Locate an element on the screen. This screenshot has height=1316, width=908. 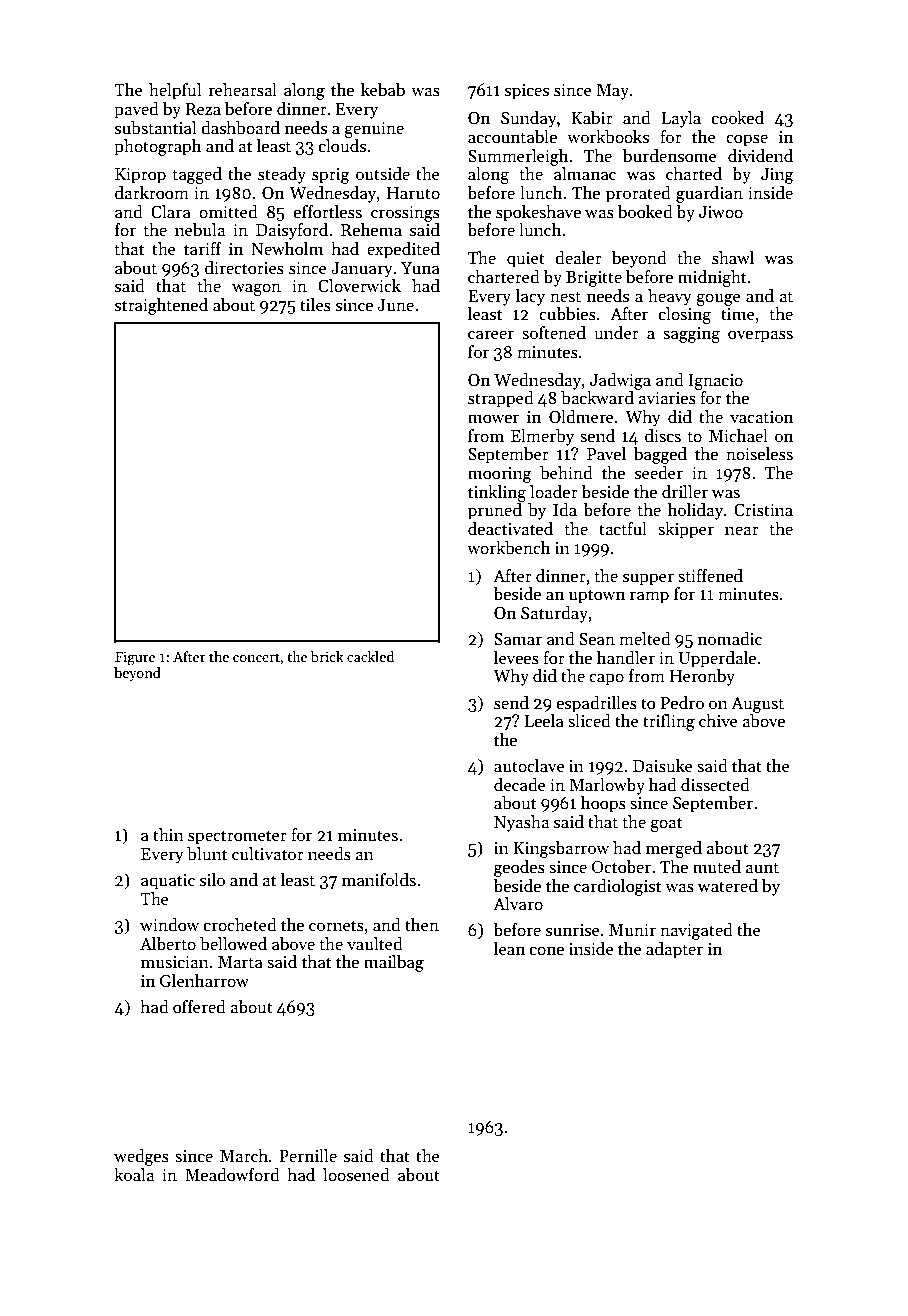
musician is located at coordinates (175, 962).
